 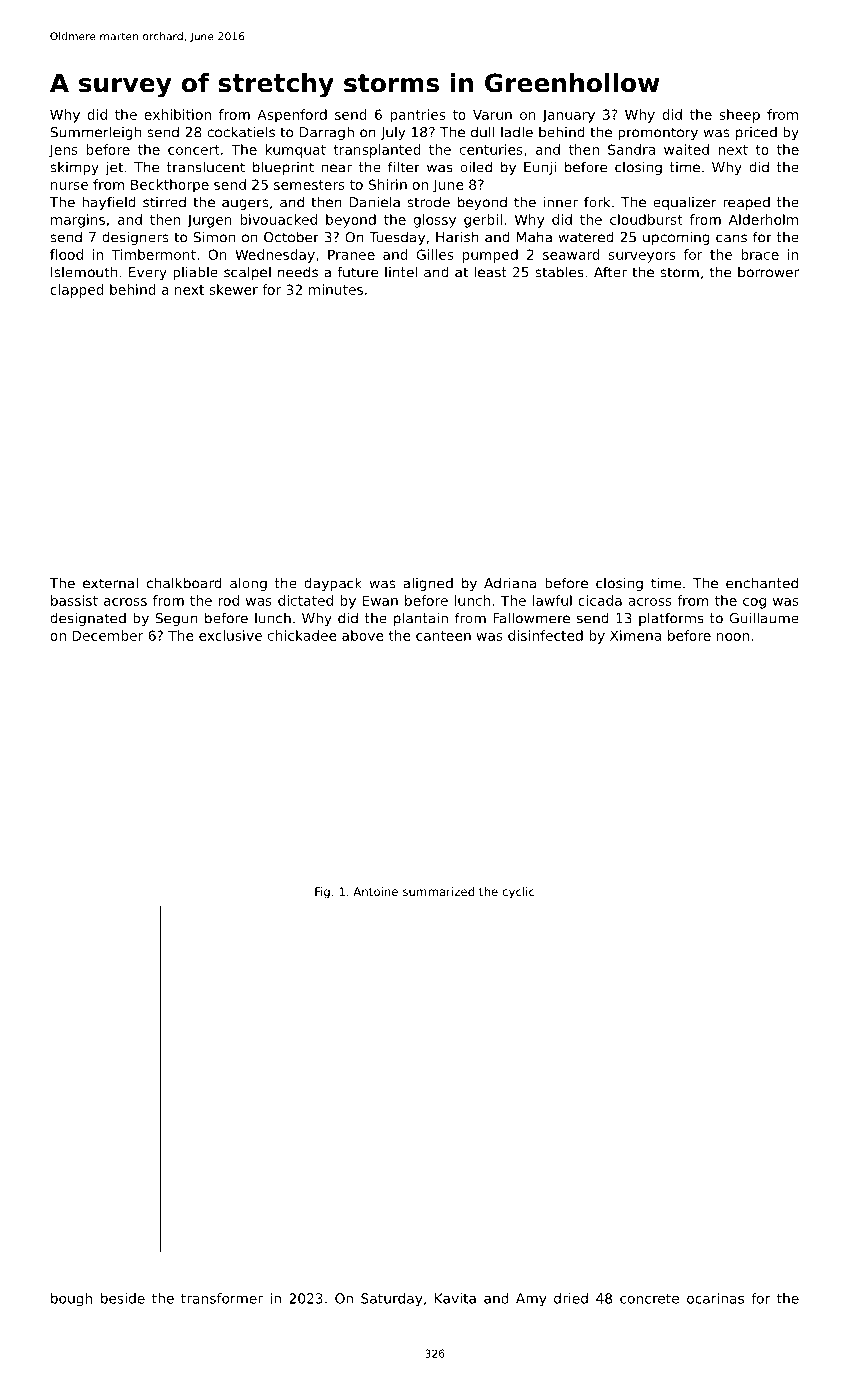 What do you see at coordinates (631, 149) in the document?
I see `Sandra` at bounding box center [631, 149].
